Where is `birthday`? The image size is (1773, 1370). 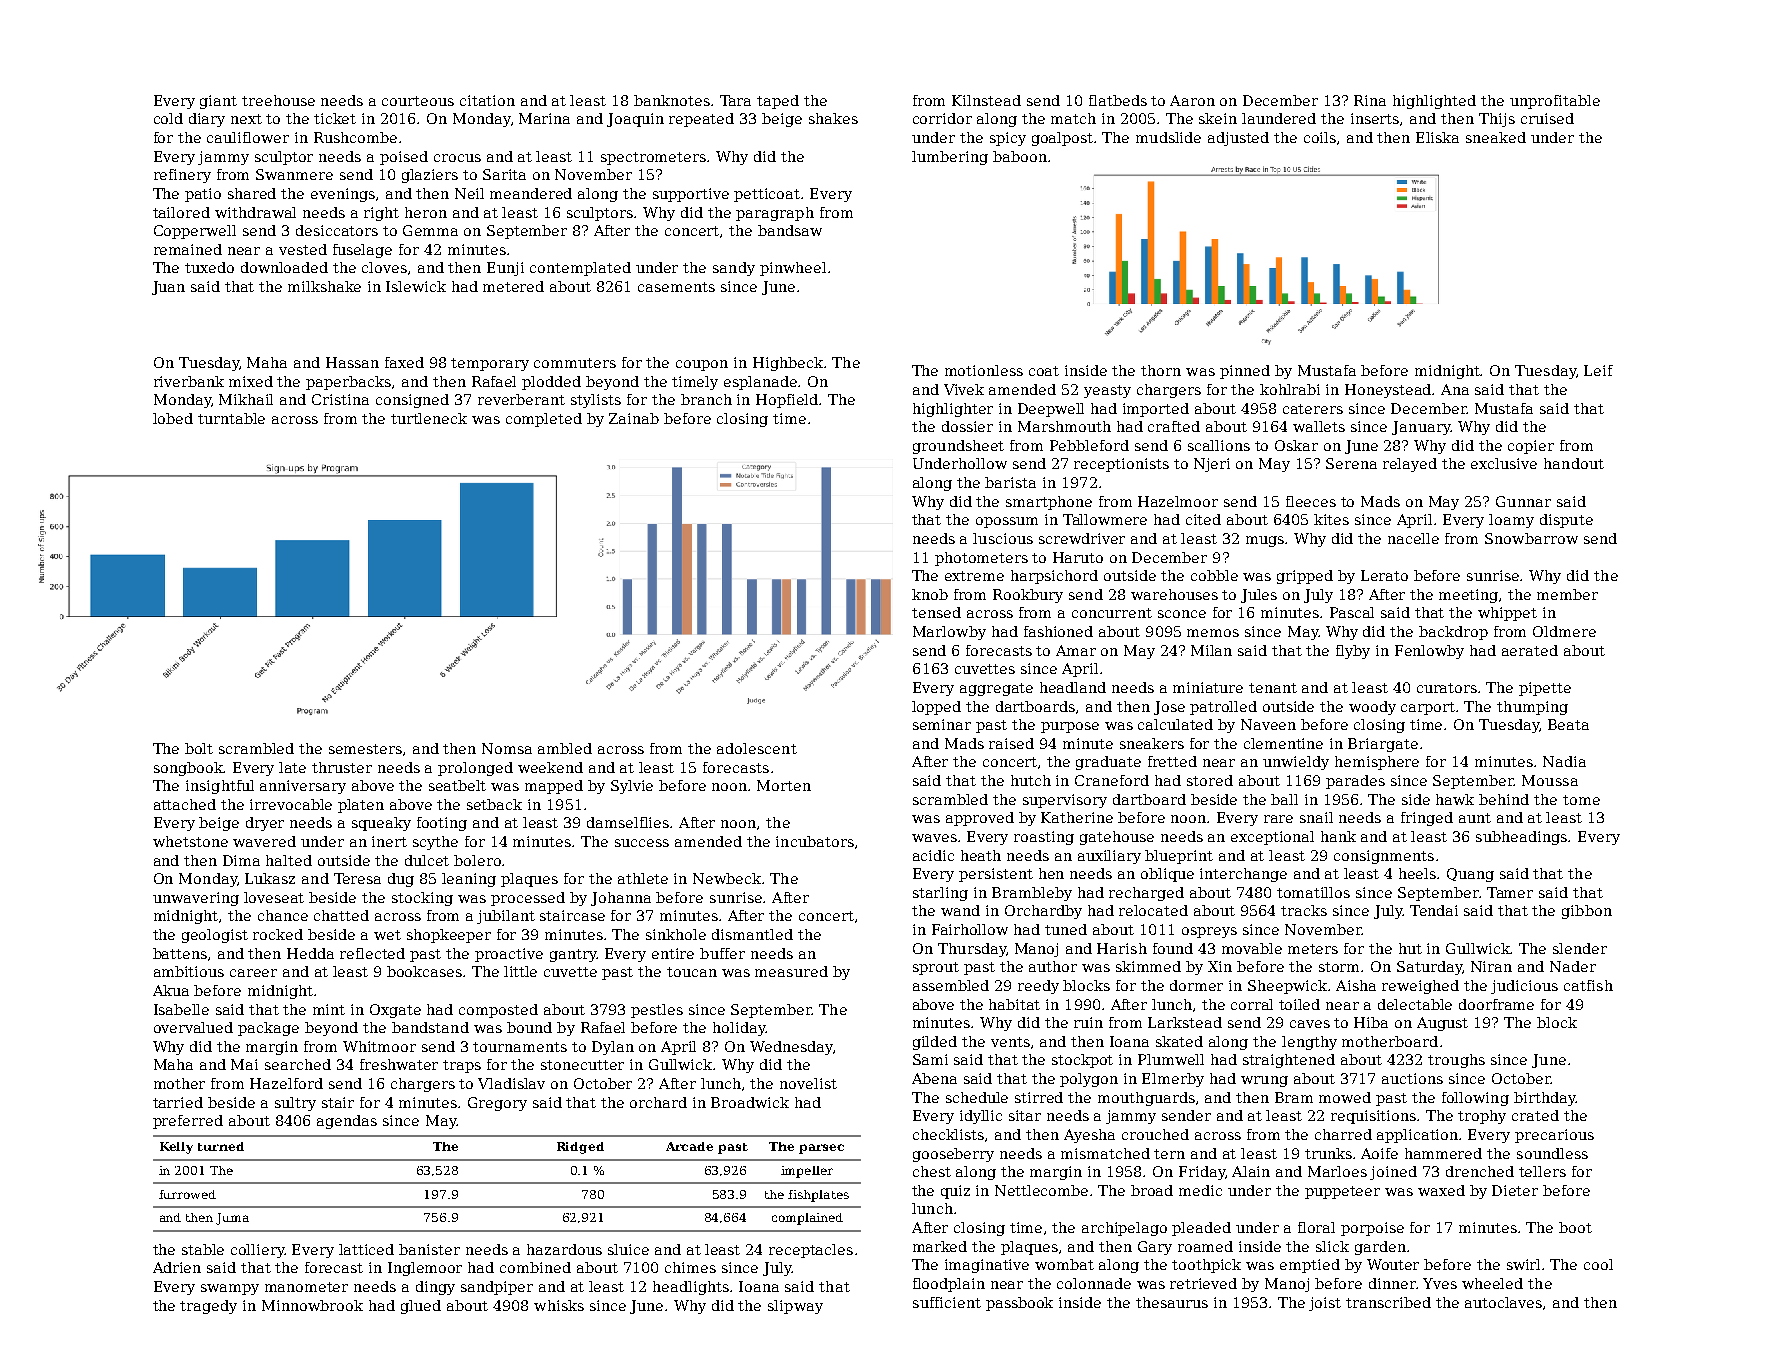
birthday is located at coordinates (1545, 1099).
